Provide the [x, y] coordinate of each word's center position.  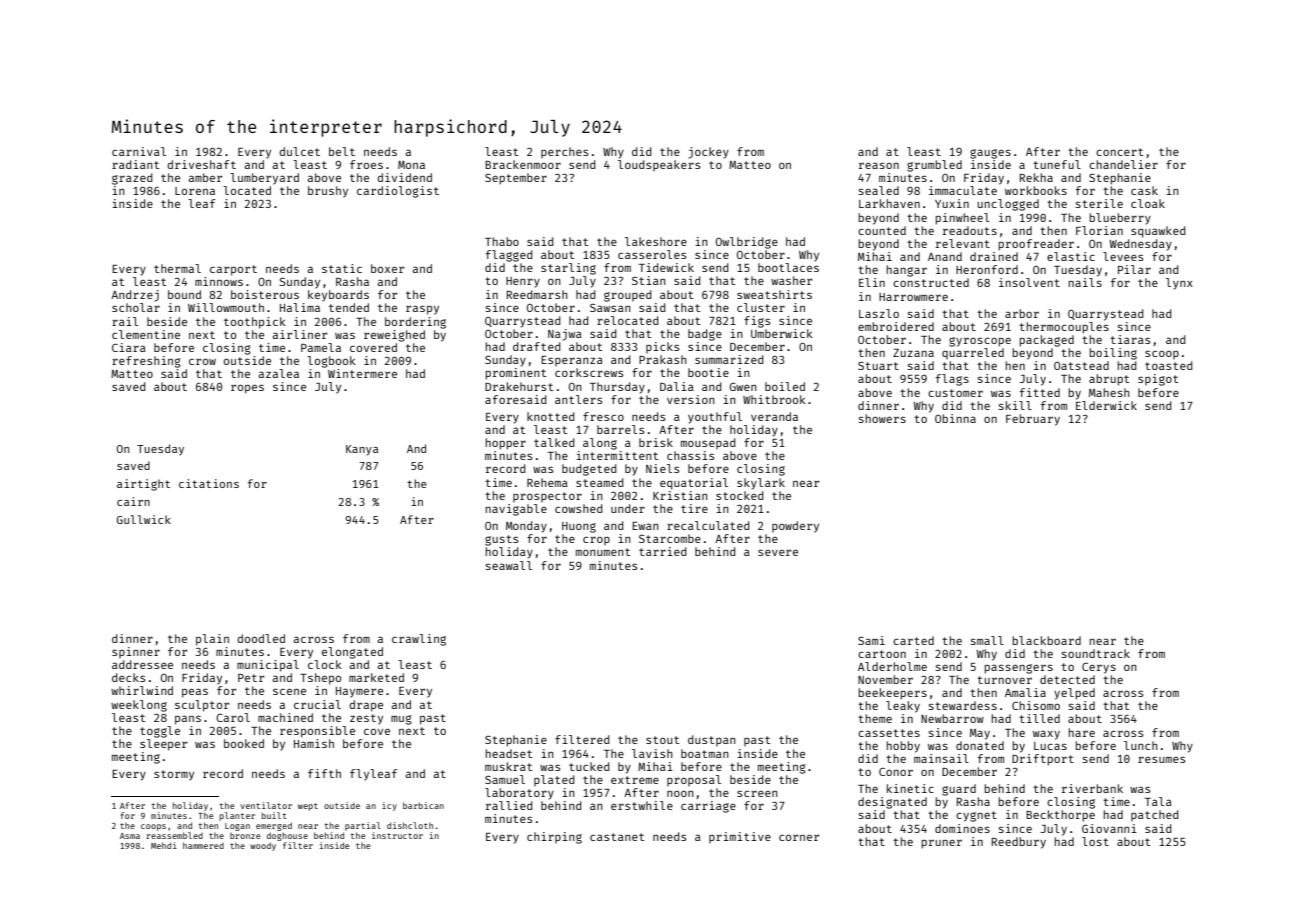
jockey [708, 153]
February [1033, 420]
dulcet [299, 151]
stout [662, 740]
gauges [990, 154]
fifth [324, 773]
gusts [501, 540]
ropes [247, 389]
